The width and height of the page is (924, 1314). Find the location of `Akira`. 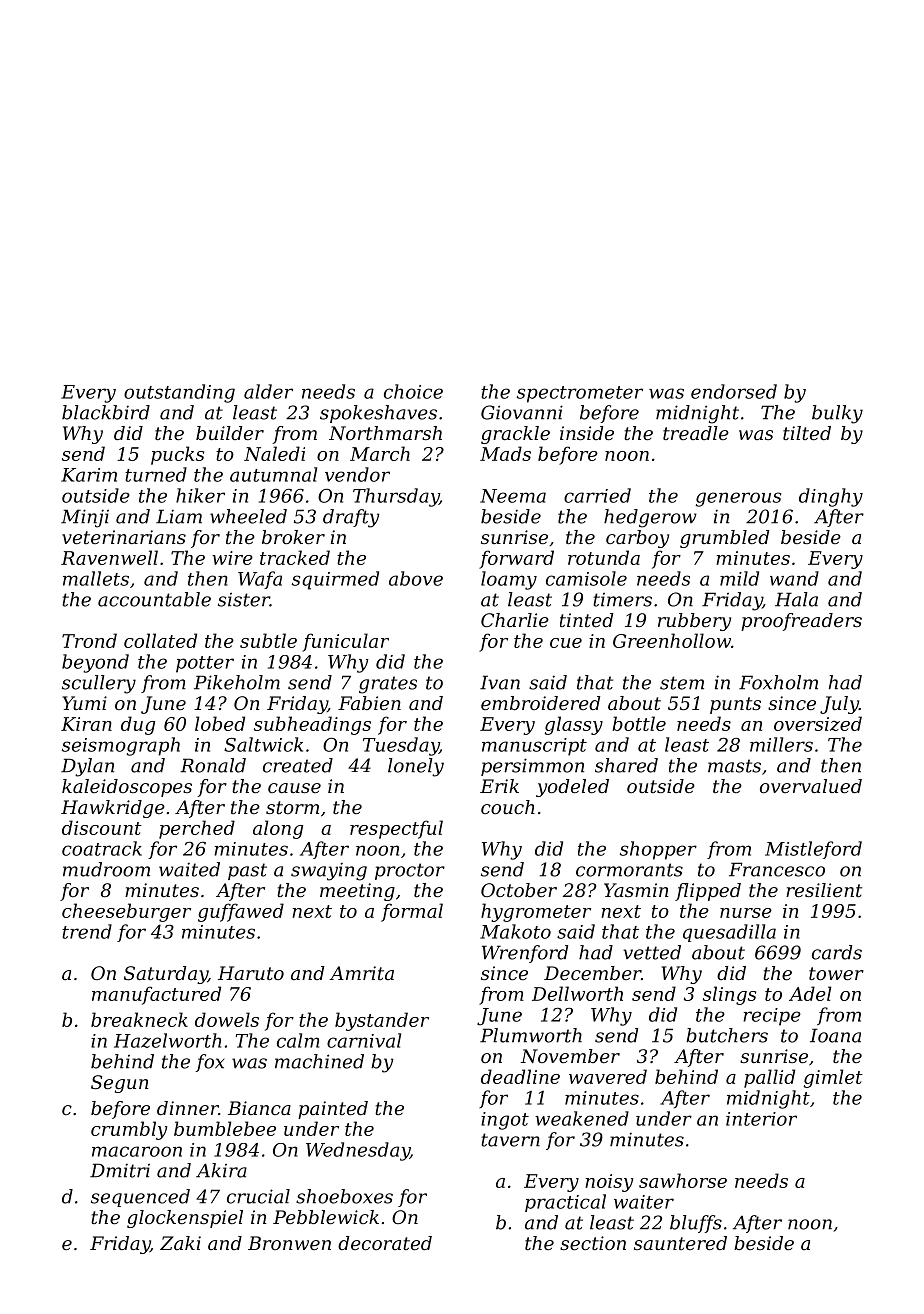

Akira is located at coordinates (221, 1170).
